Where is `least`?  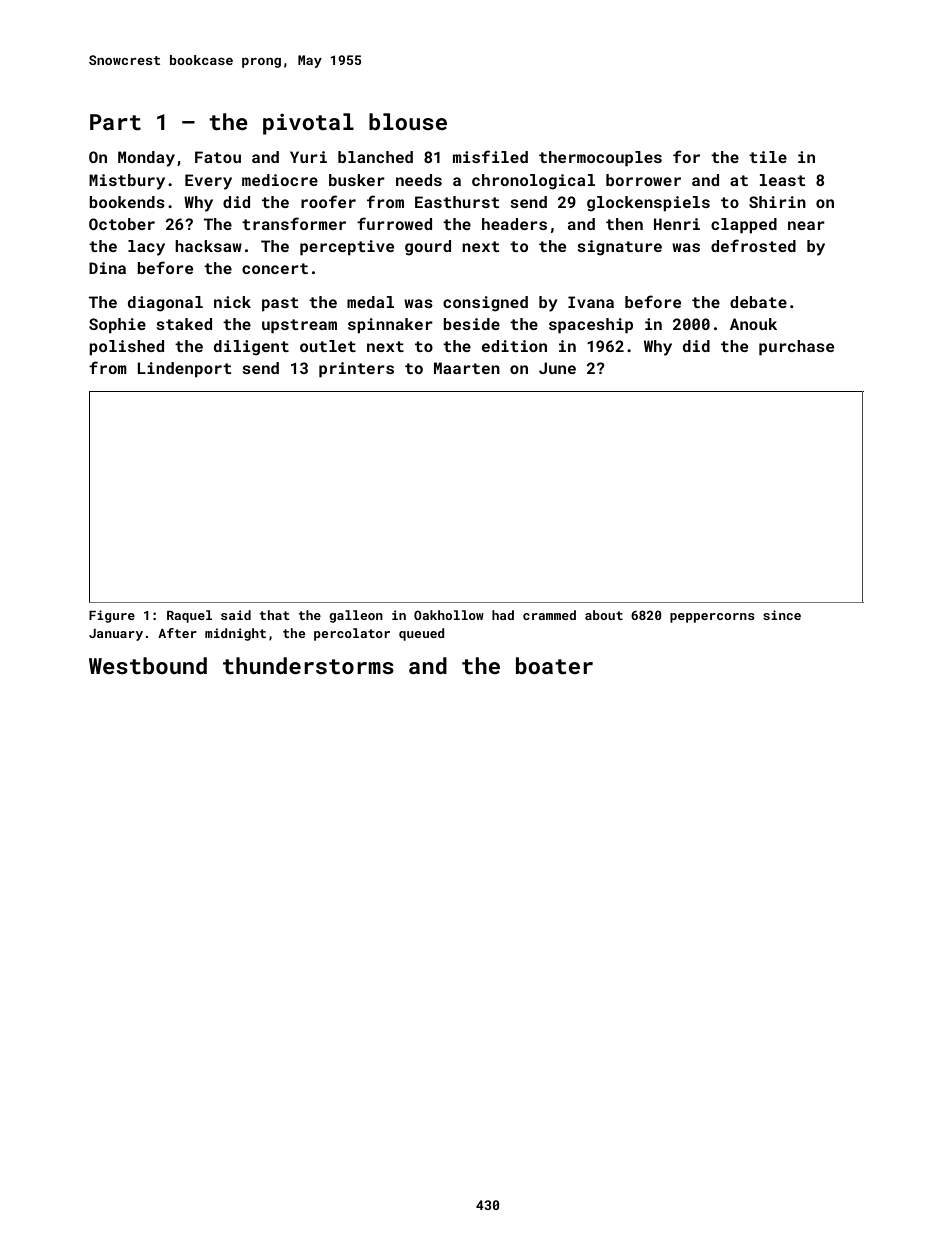 least is located at coordinates (782, 180).
